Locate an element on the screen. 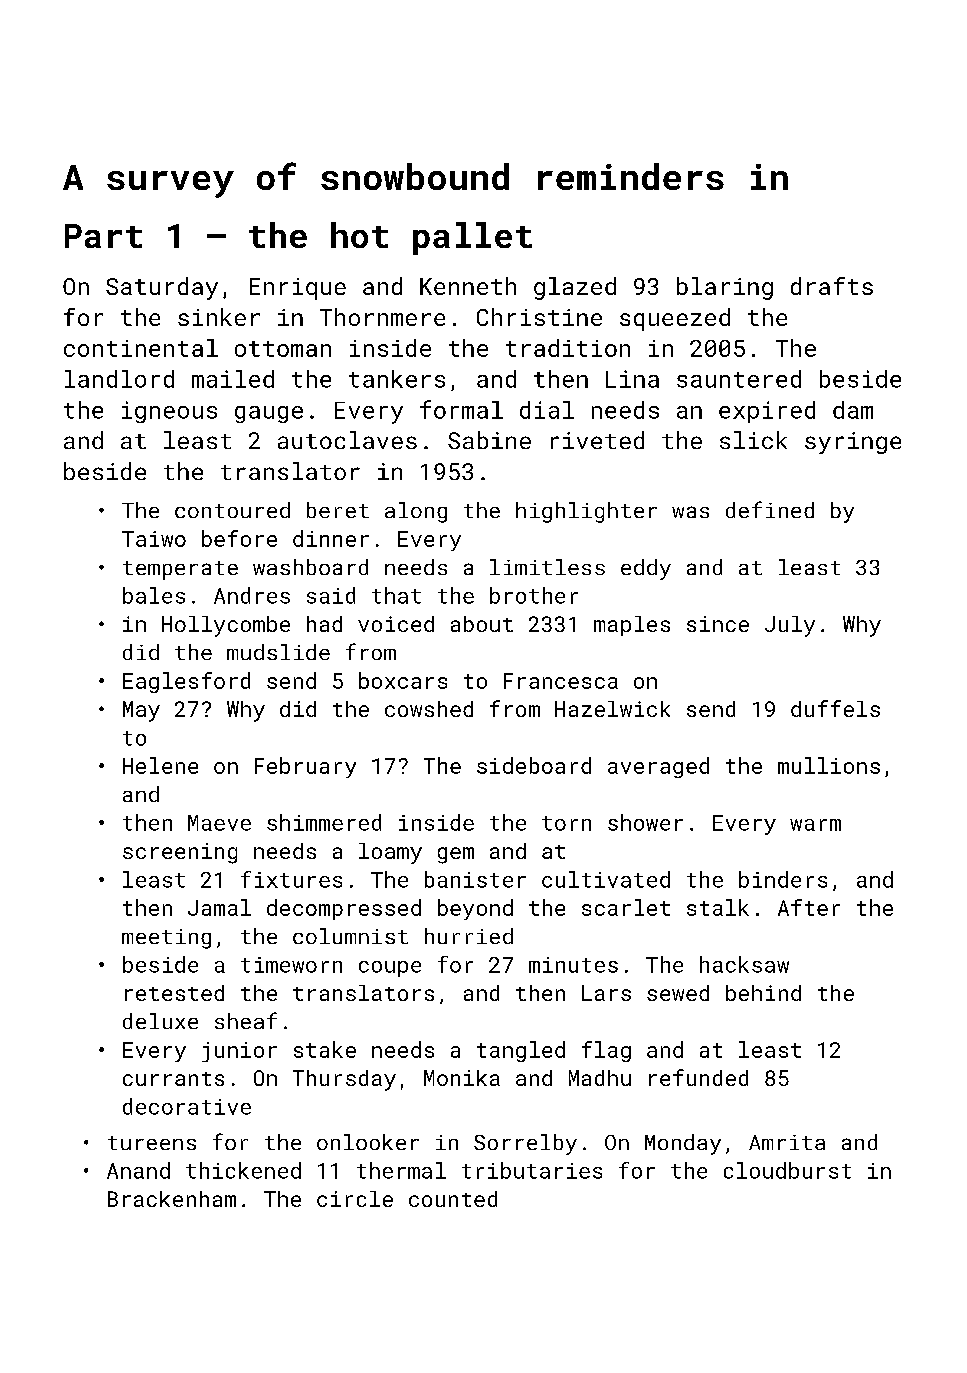 This screenshot has width=967, height=1373. drafts is located at coordinates (832, 286).
